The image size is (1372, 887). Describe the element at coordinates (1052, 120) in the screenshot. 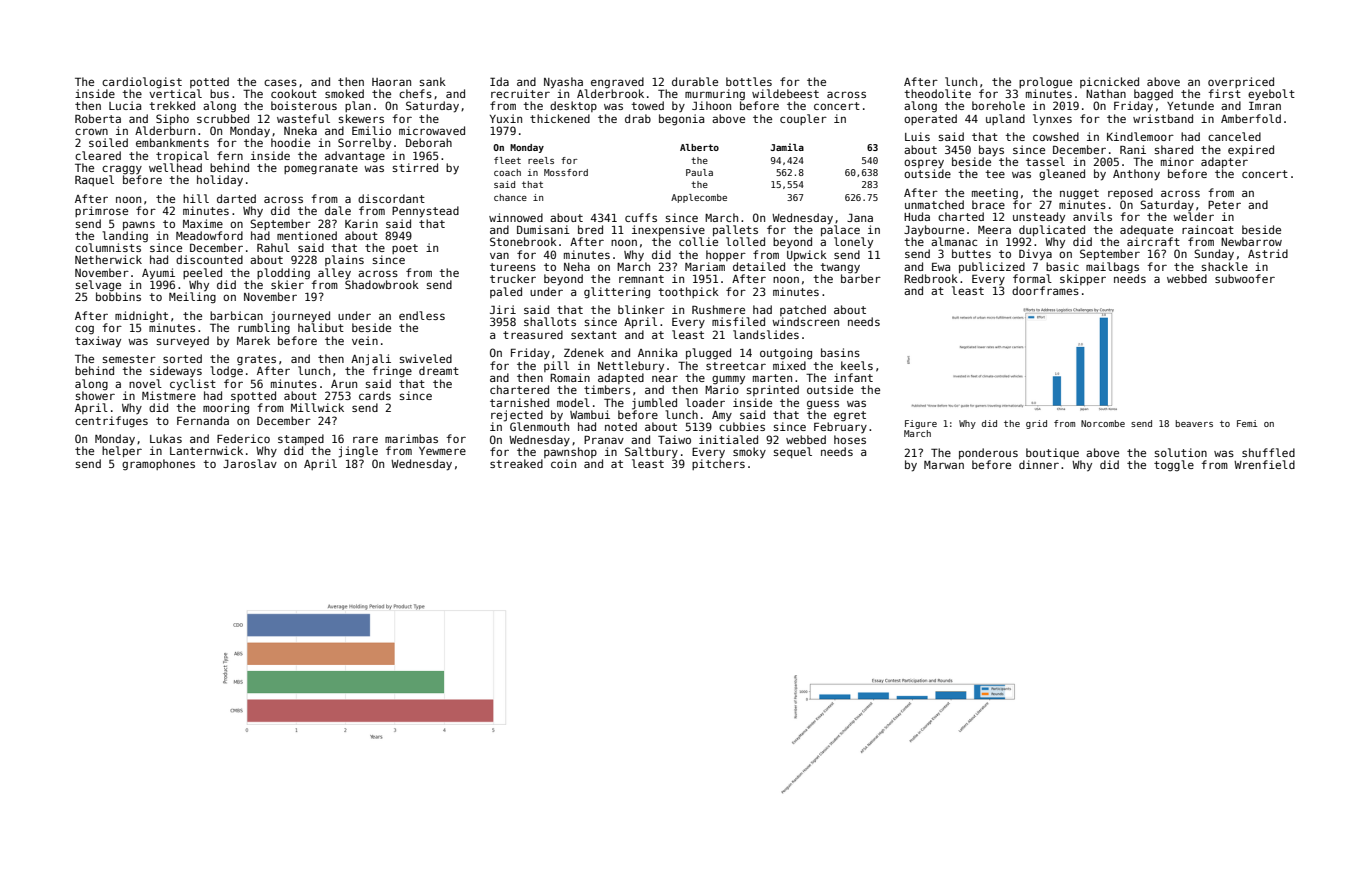

I see `lynxes` at that location.
